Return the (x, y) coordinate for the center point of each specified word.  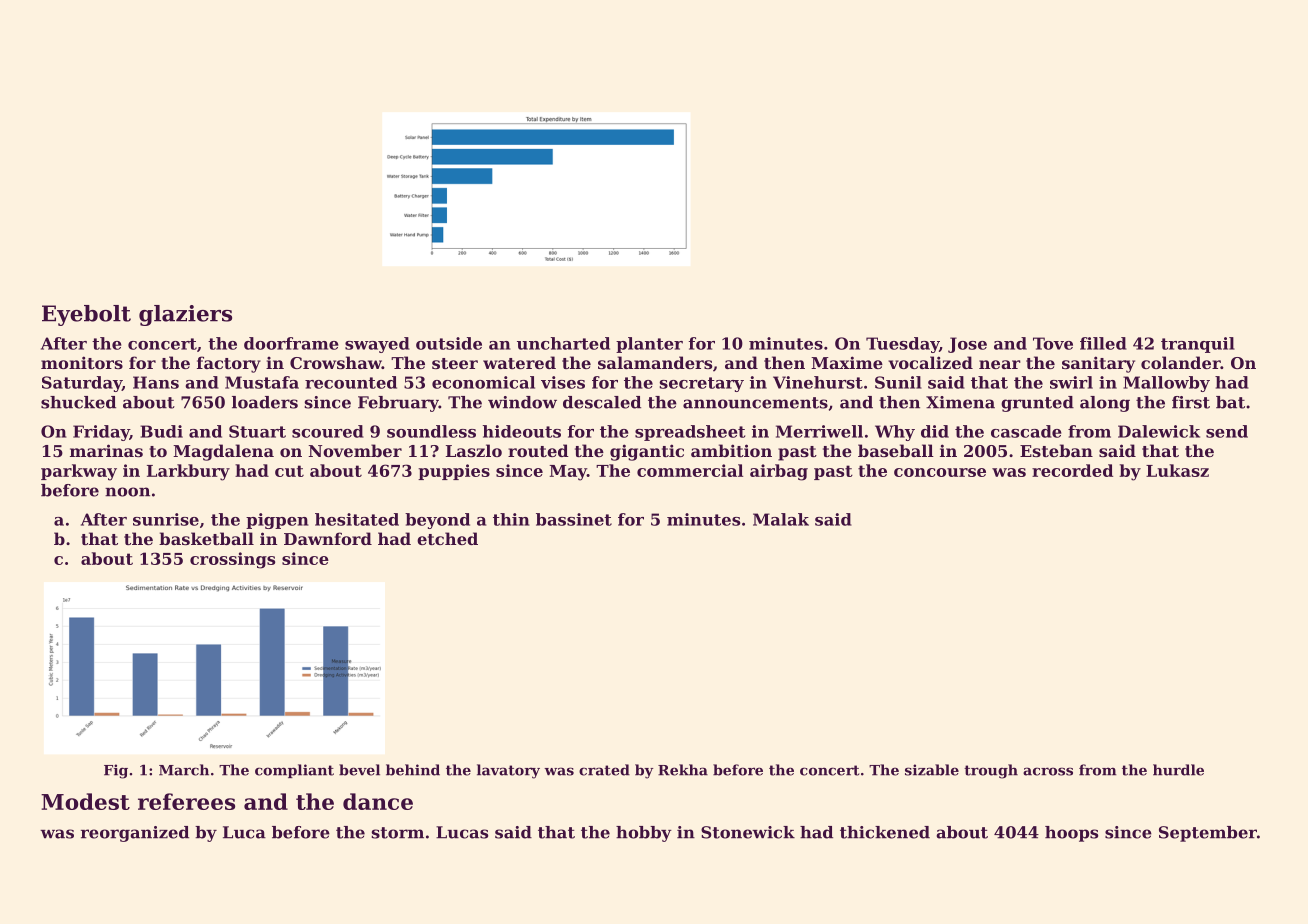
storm (398, 833)
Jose (967, 345)
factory (229, 364)
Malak (781, 519)
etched (447, 538)
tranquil (1198, 345)
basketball (206, 538)
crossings (232, 560)
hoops (1071, 834)
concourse (940, 472)
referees (186, 801)
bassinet (574, 519)
